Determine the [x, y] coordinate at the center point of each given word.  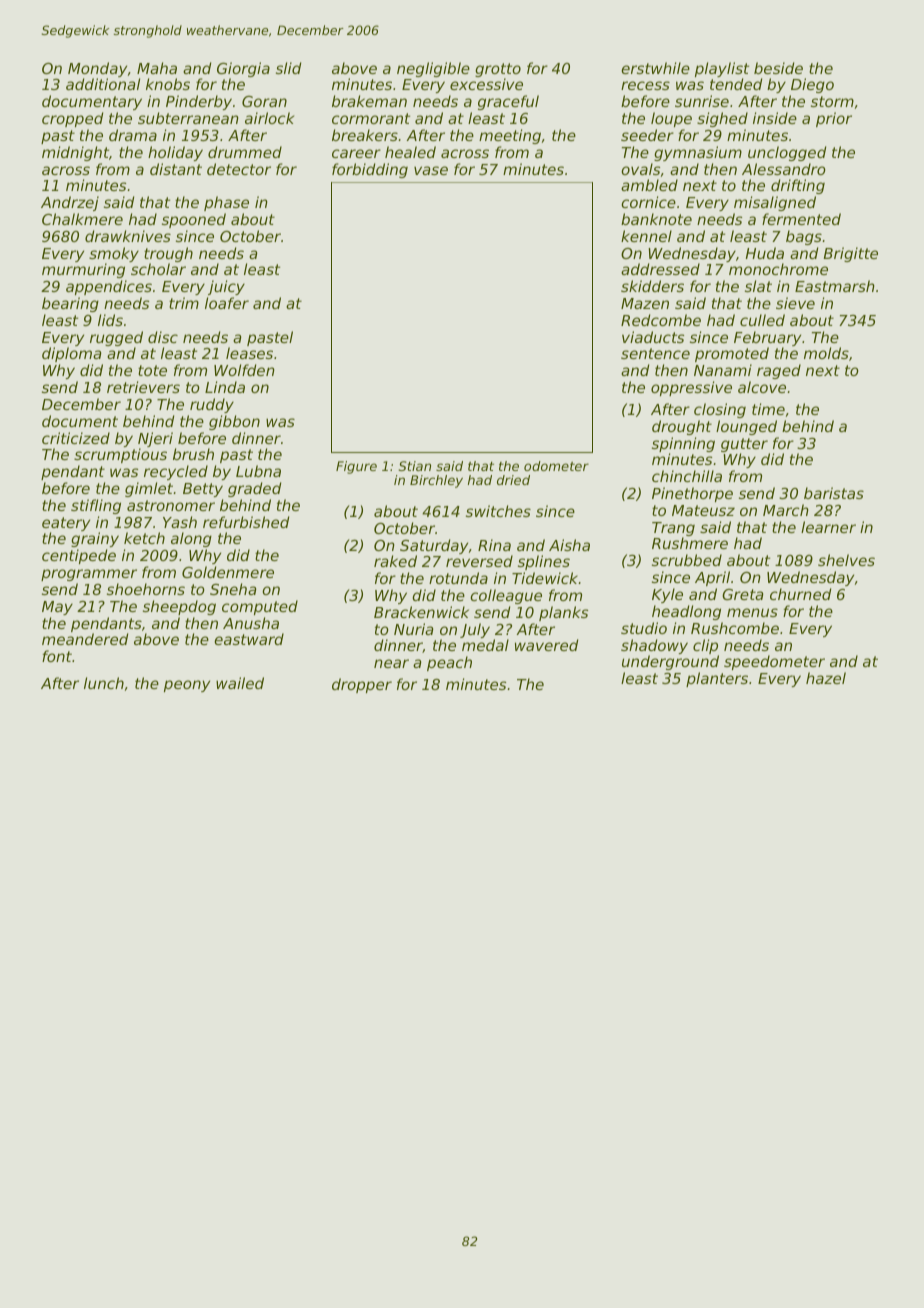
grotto [498, 70]
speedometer [774, 662]
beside [778, 68]
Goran [264, 101]
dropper [362, 685]
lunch [104, 683]
